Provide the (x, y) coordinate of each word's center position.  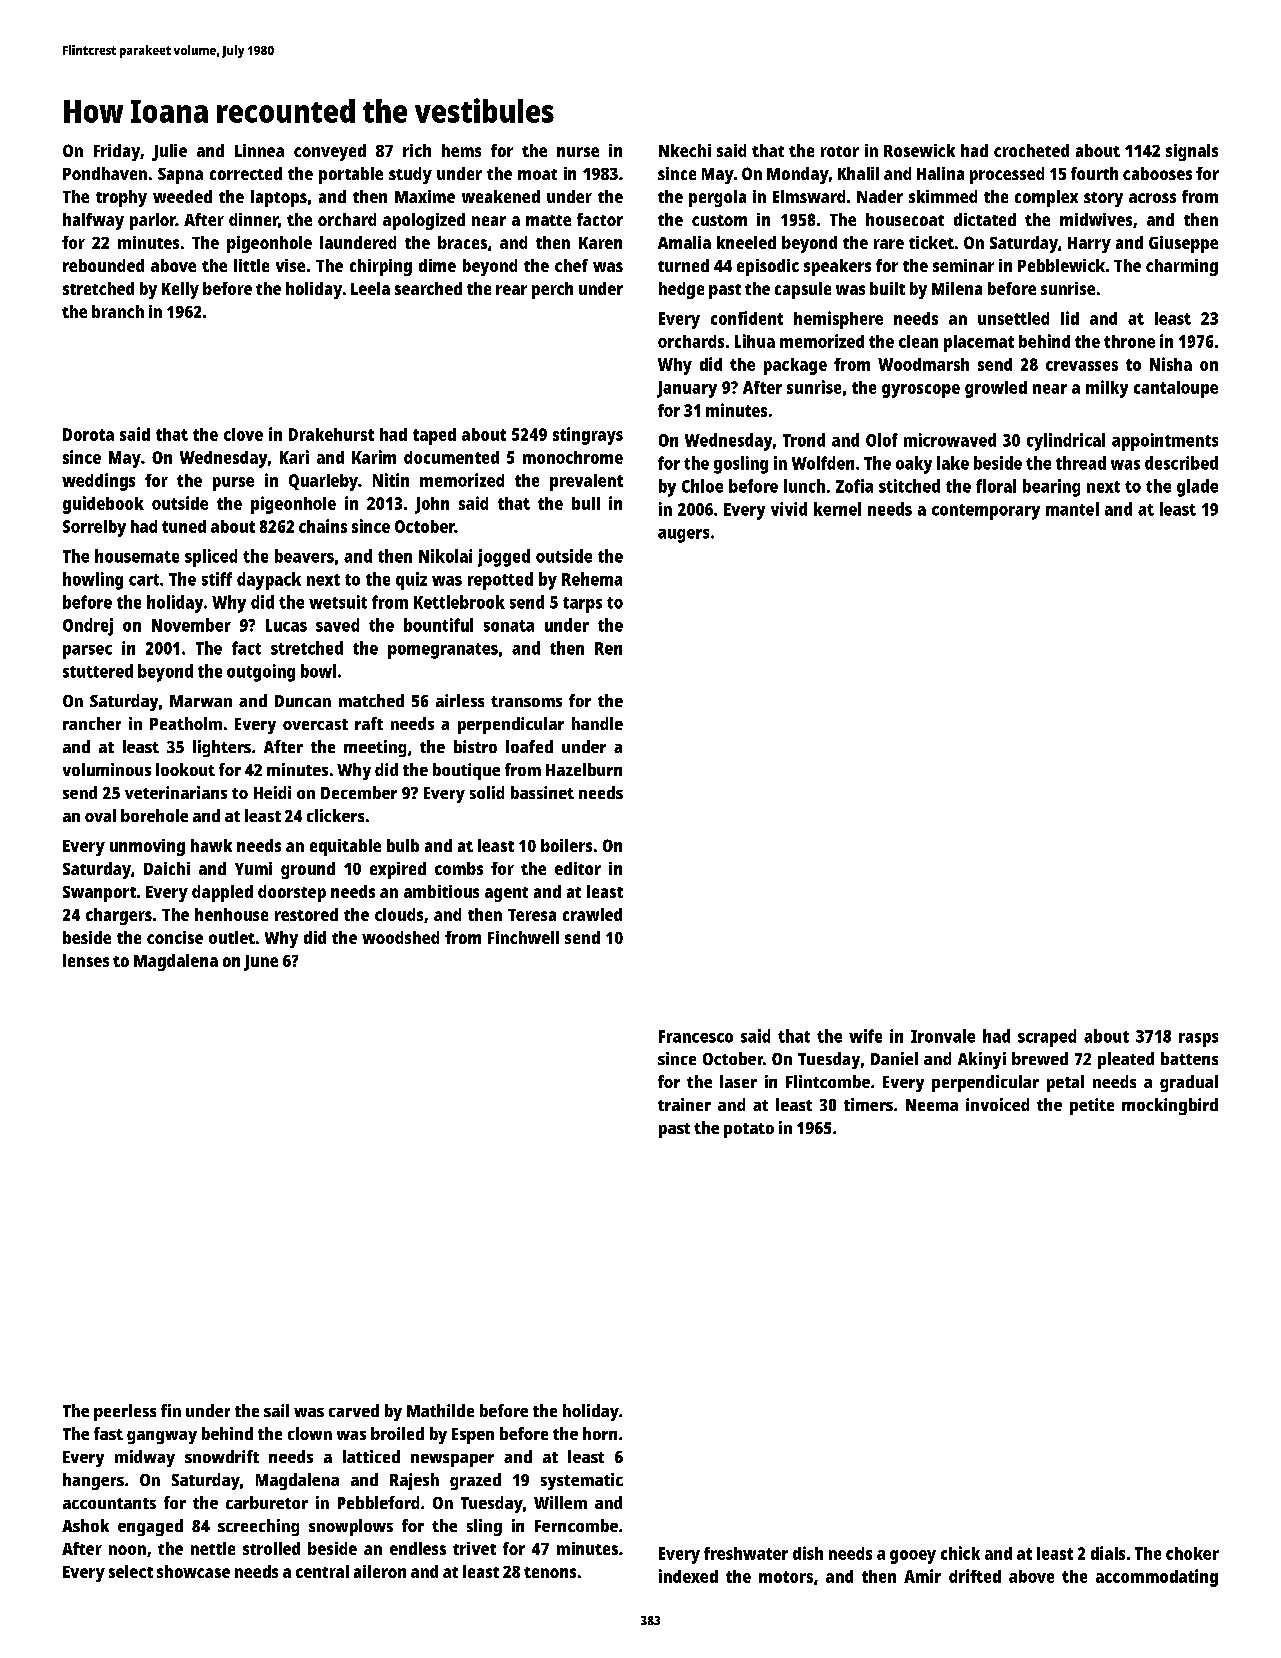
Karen (600, 243)
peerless (125, 1412)
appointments (1165, 442)
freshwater (746, 1553)
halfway (93, 221)
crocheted (1031, 150)
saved (337, 625)
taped (434, 436)
